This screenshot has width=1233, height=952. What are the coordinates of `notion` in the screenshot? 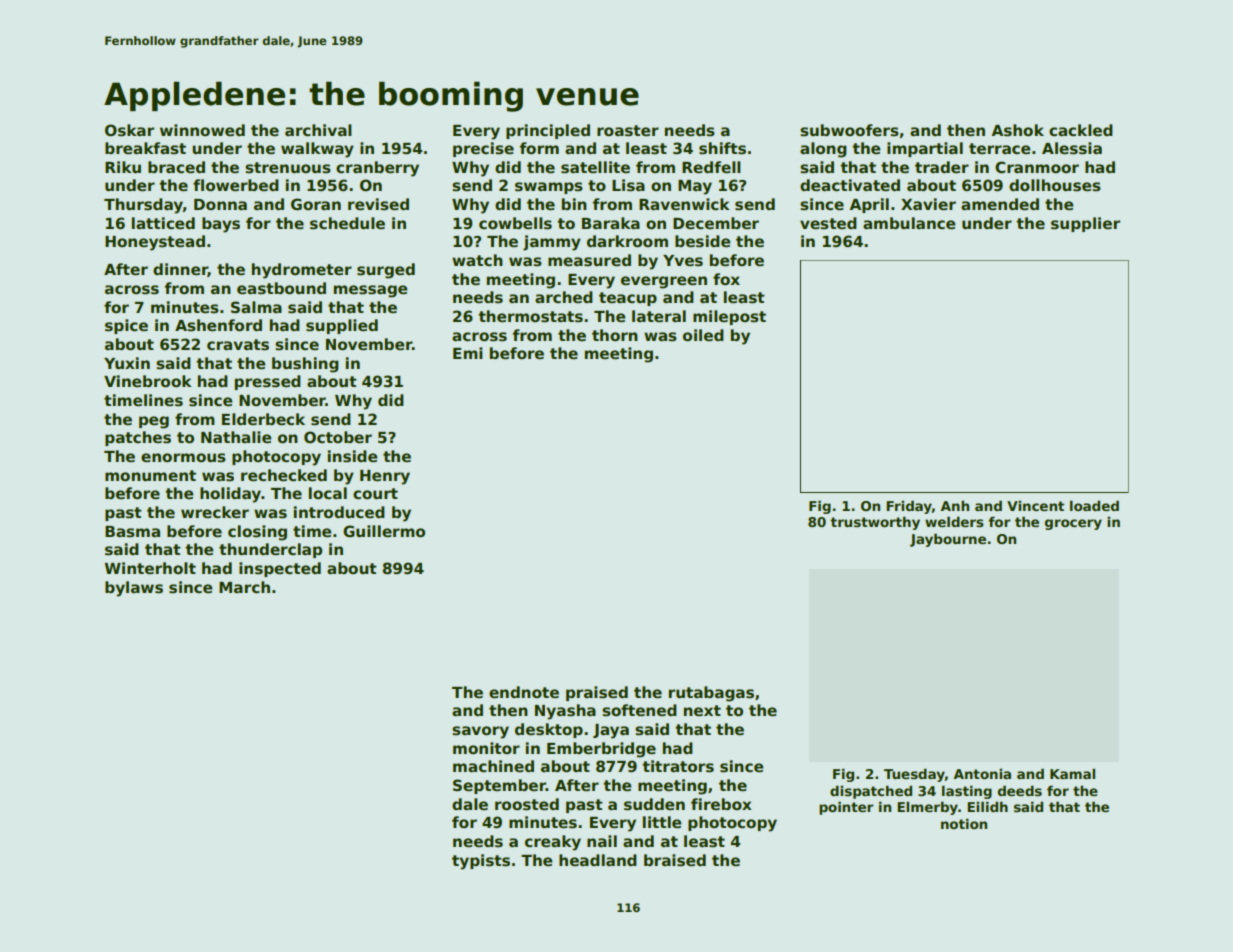 It's located at (964, 823).
